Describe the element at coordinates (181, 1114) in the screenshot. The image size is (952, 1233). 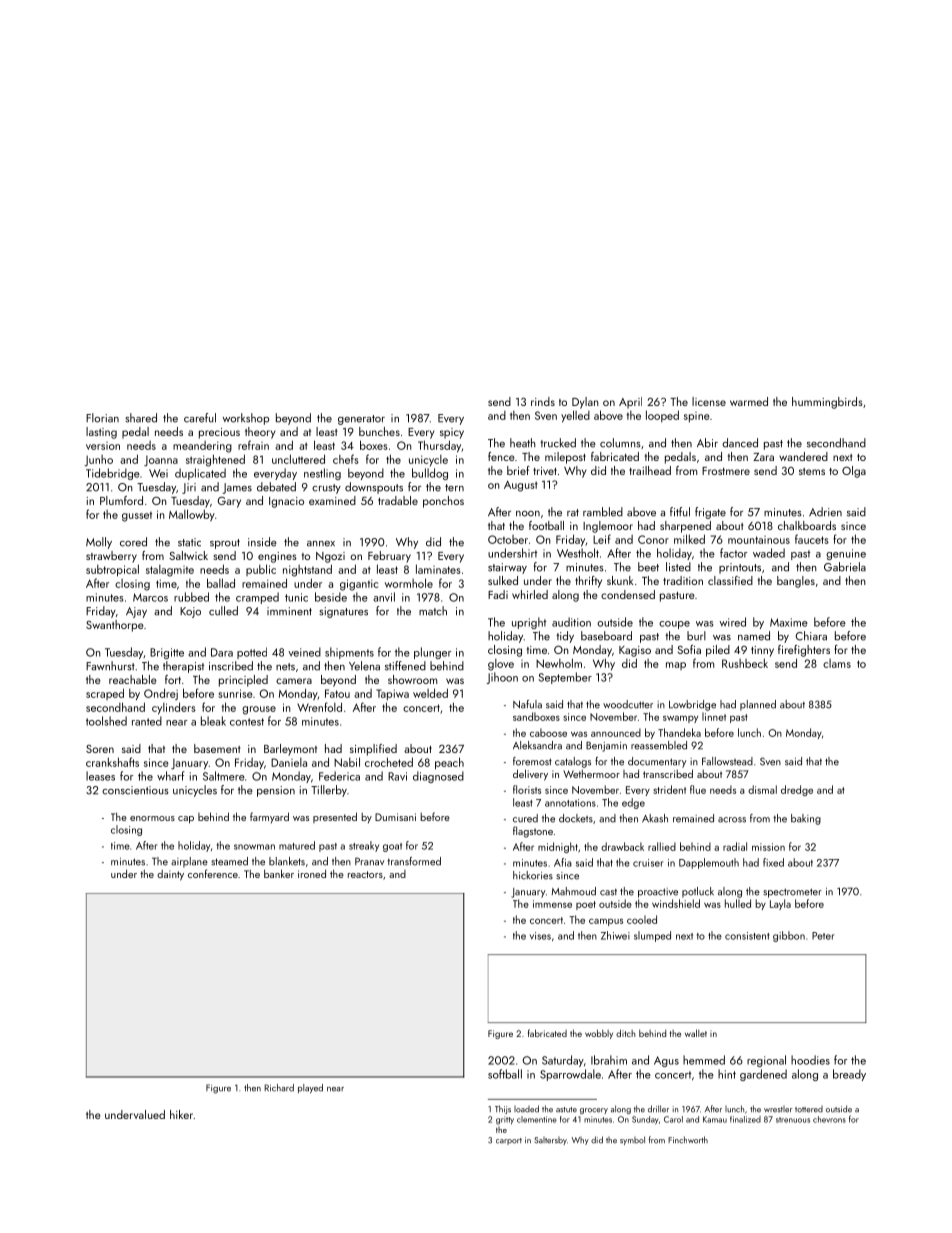
I see `hiker` at that location.
